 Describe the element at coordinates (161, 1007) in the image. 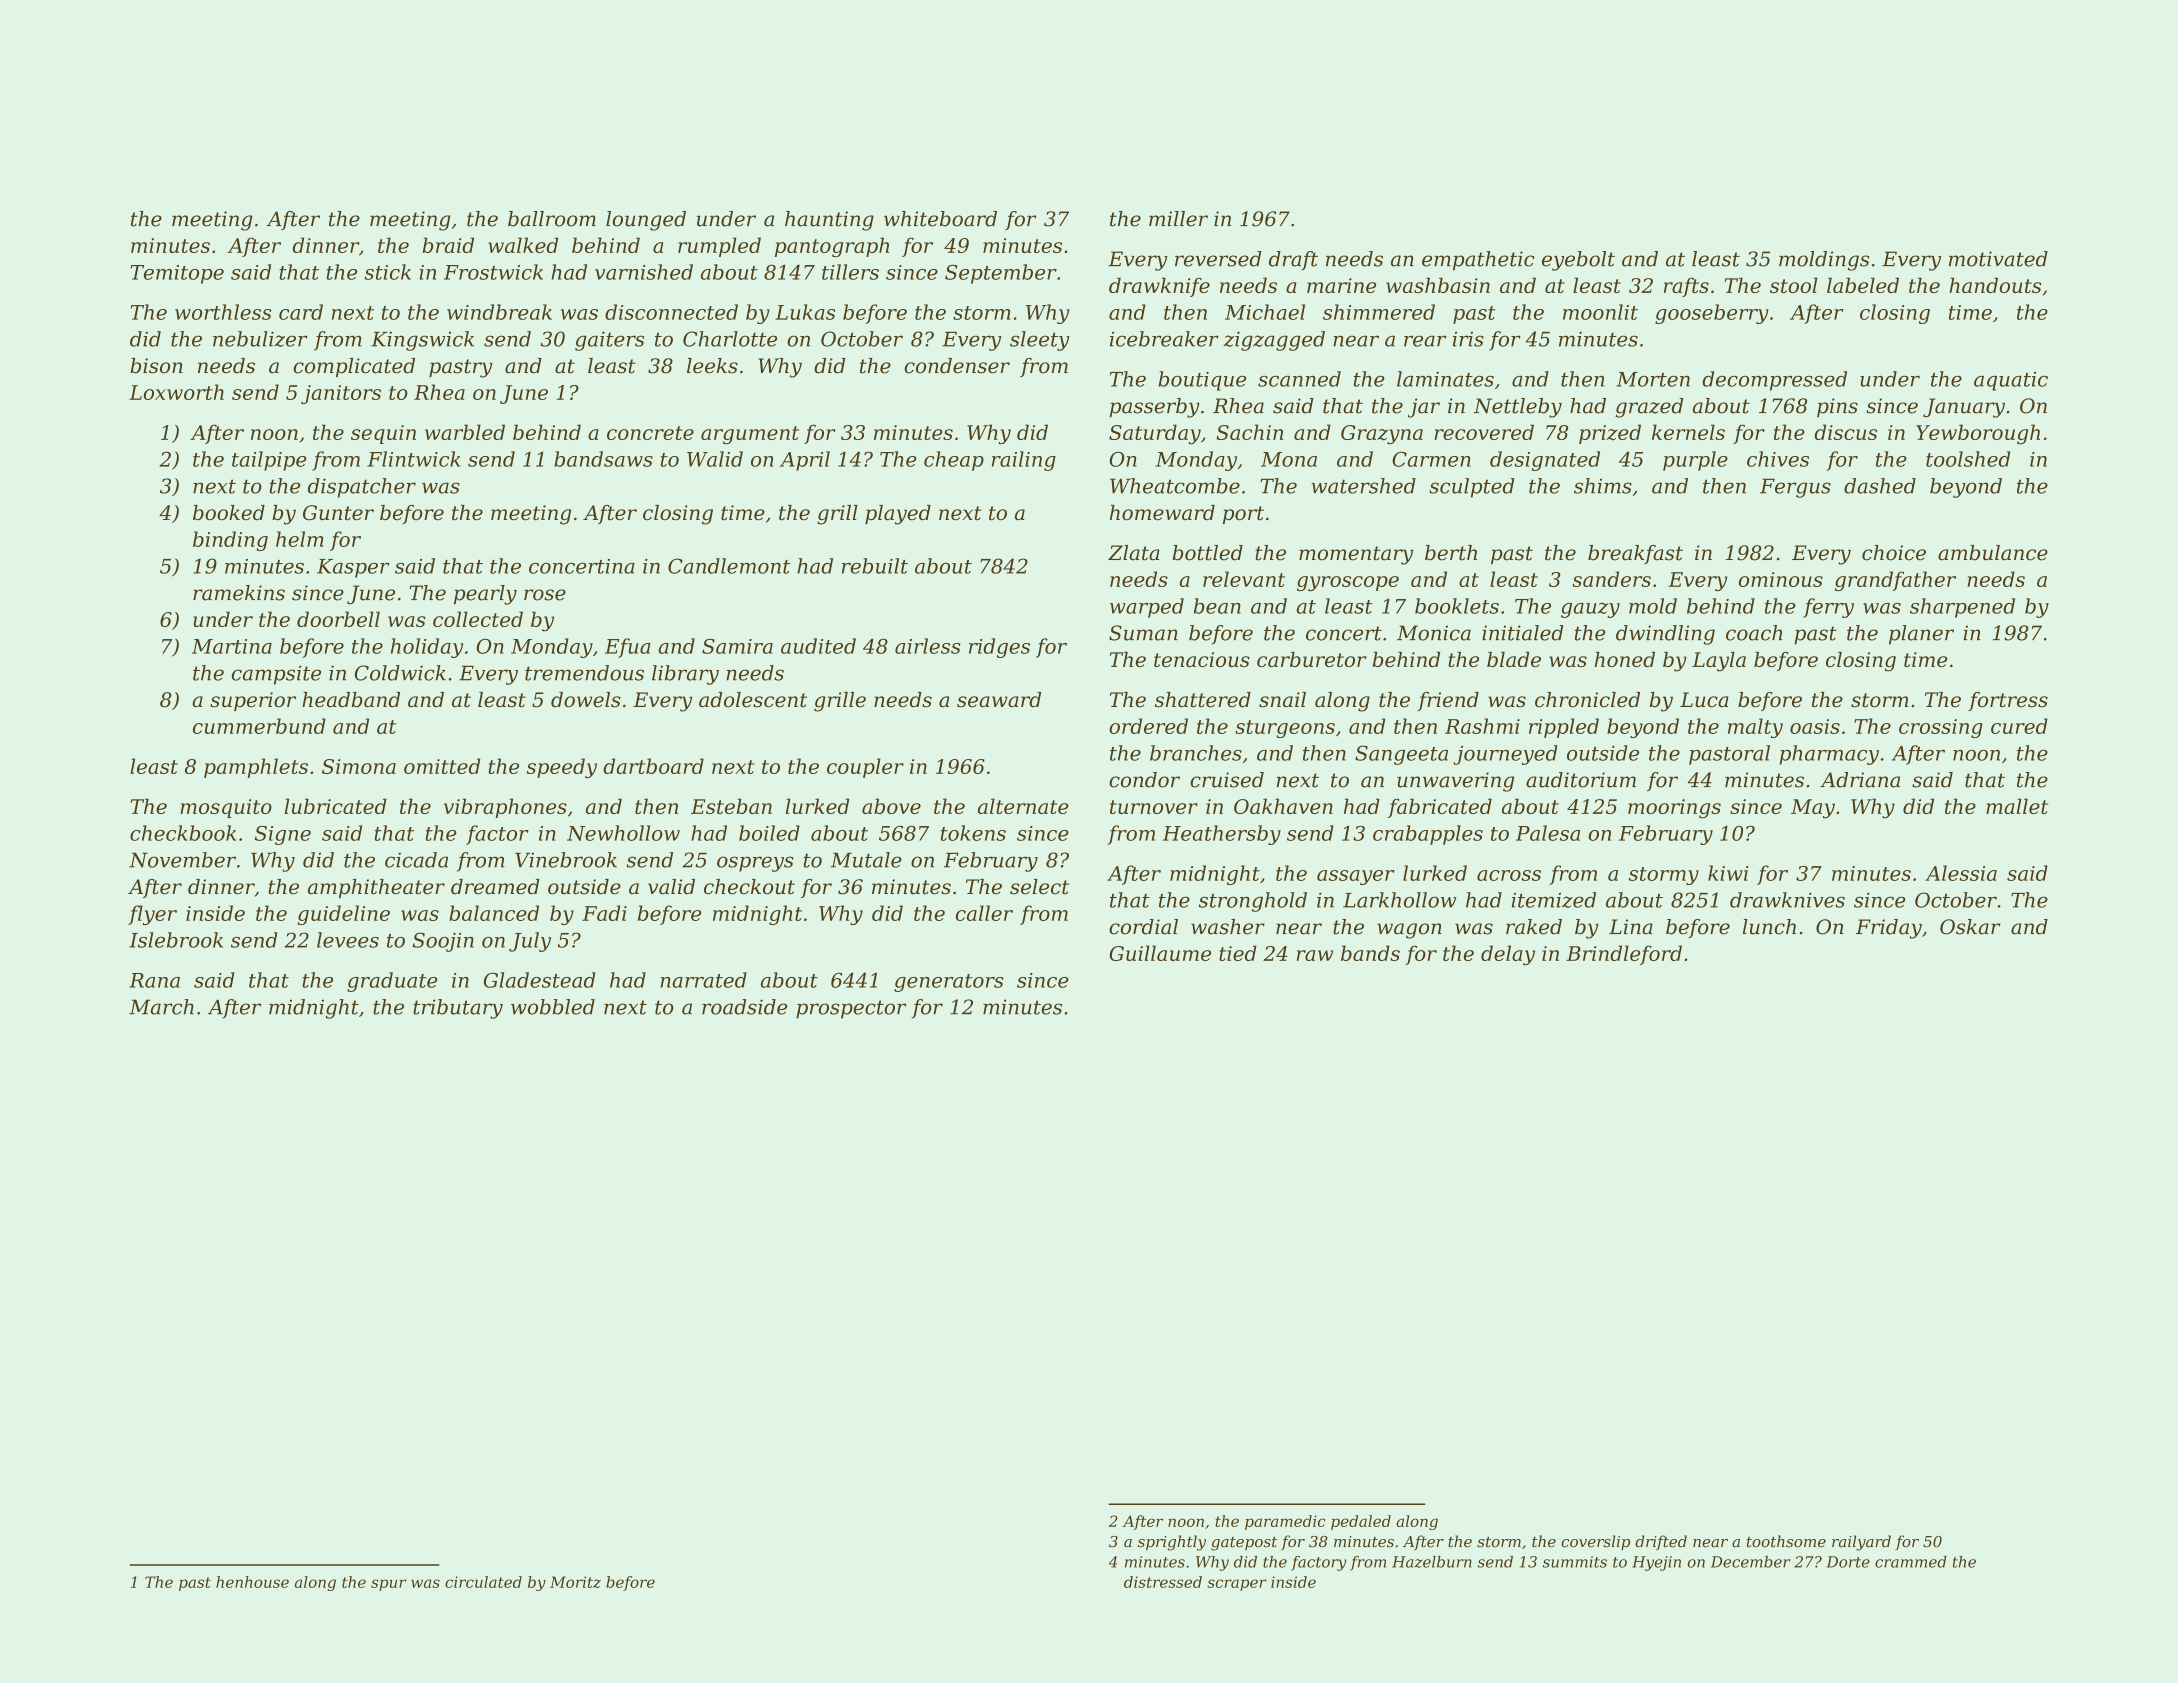

I see `March` at that location.
